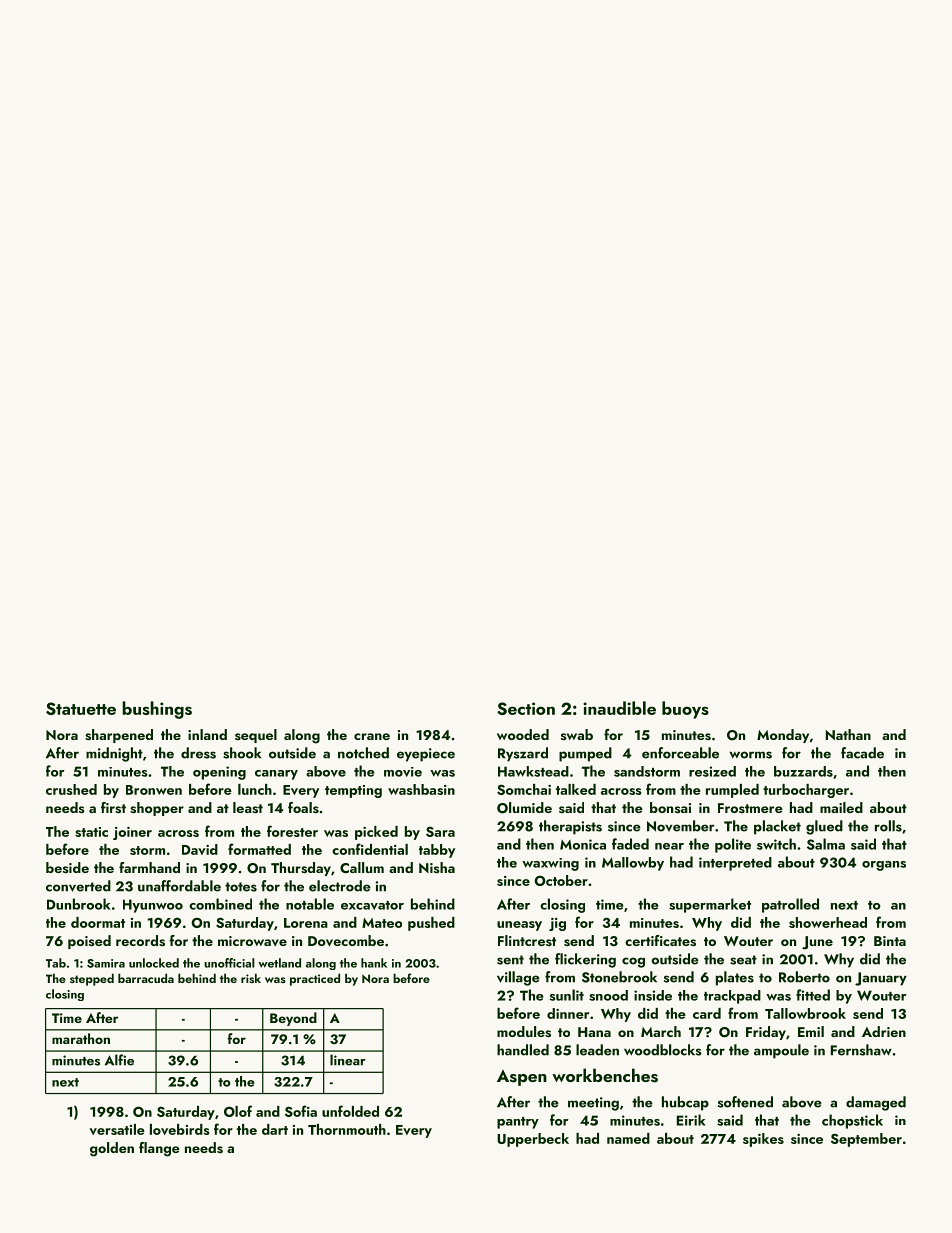 The width and height of the document is (952, 1233). Describe the element at coordinates (663, 1050) in the document. I see `woodblocks` at that location.
